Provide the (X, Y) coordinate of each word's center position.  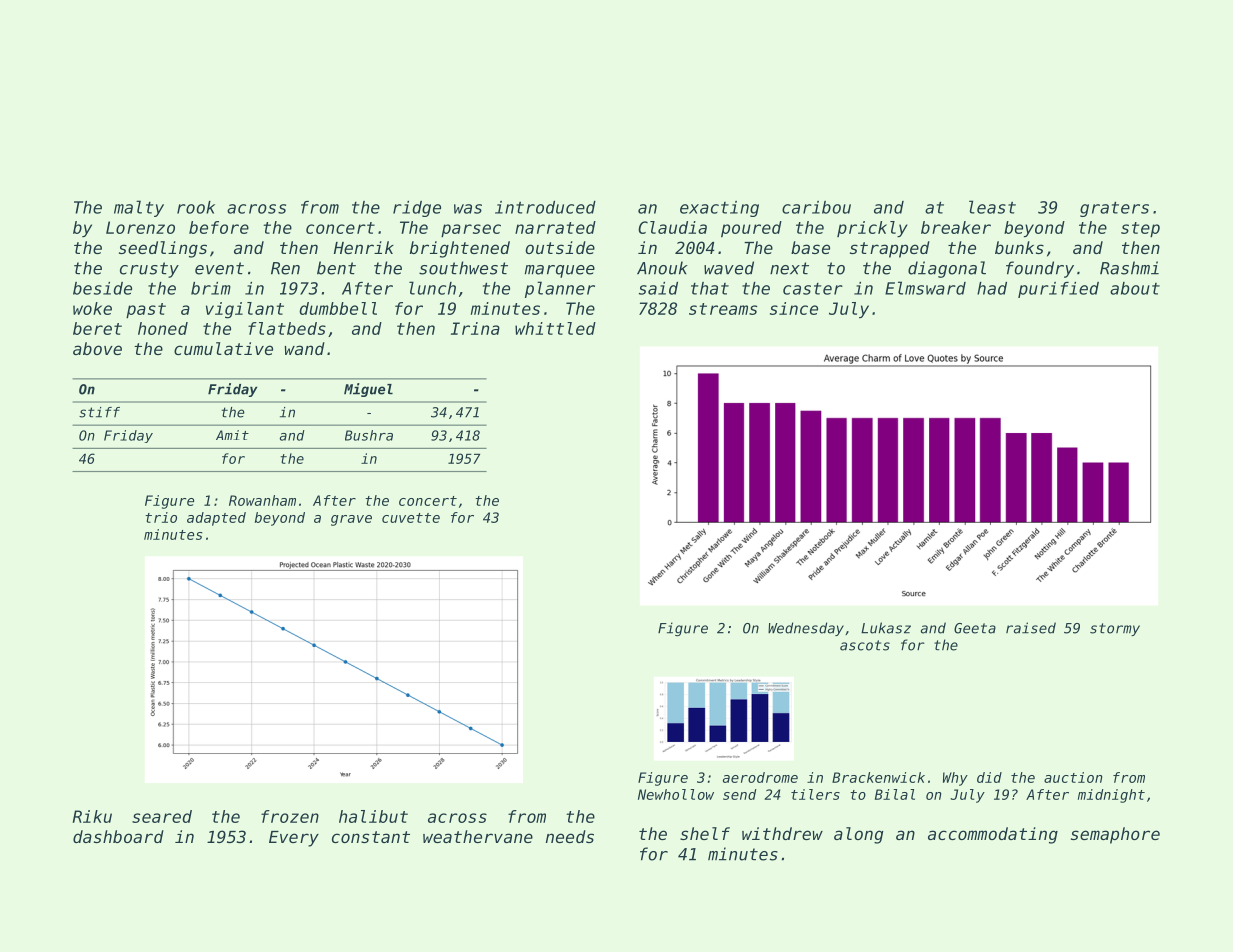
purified (1058, 290)
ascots (865, 645)
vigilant (245, 310)
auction (1073, 777)
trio (161, 517)
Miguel (368, 390)
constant (371, 837)
